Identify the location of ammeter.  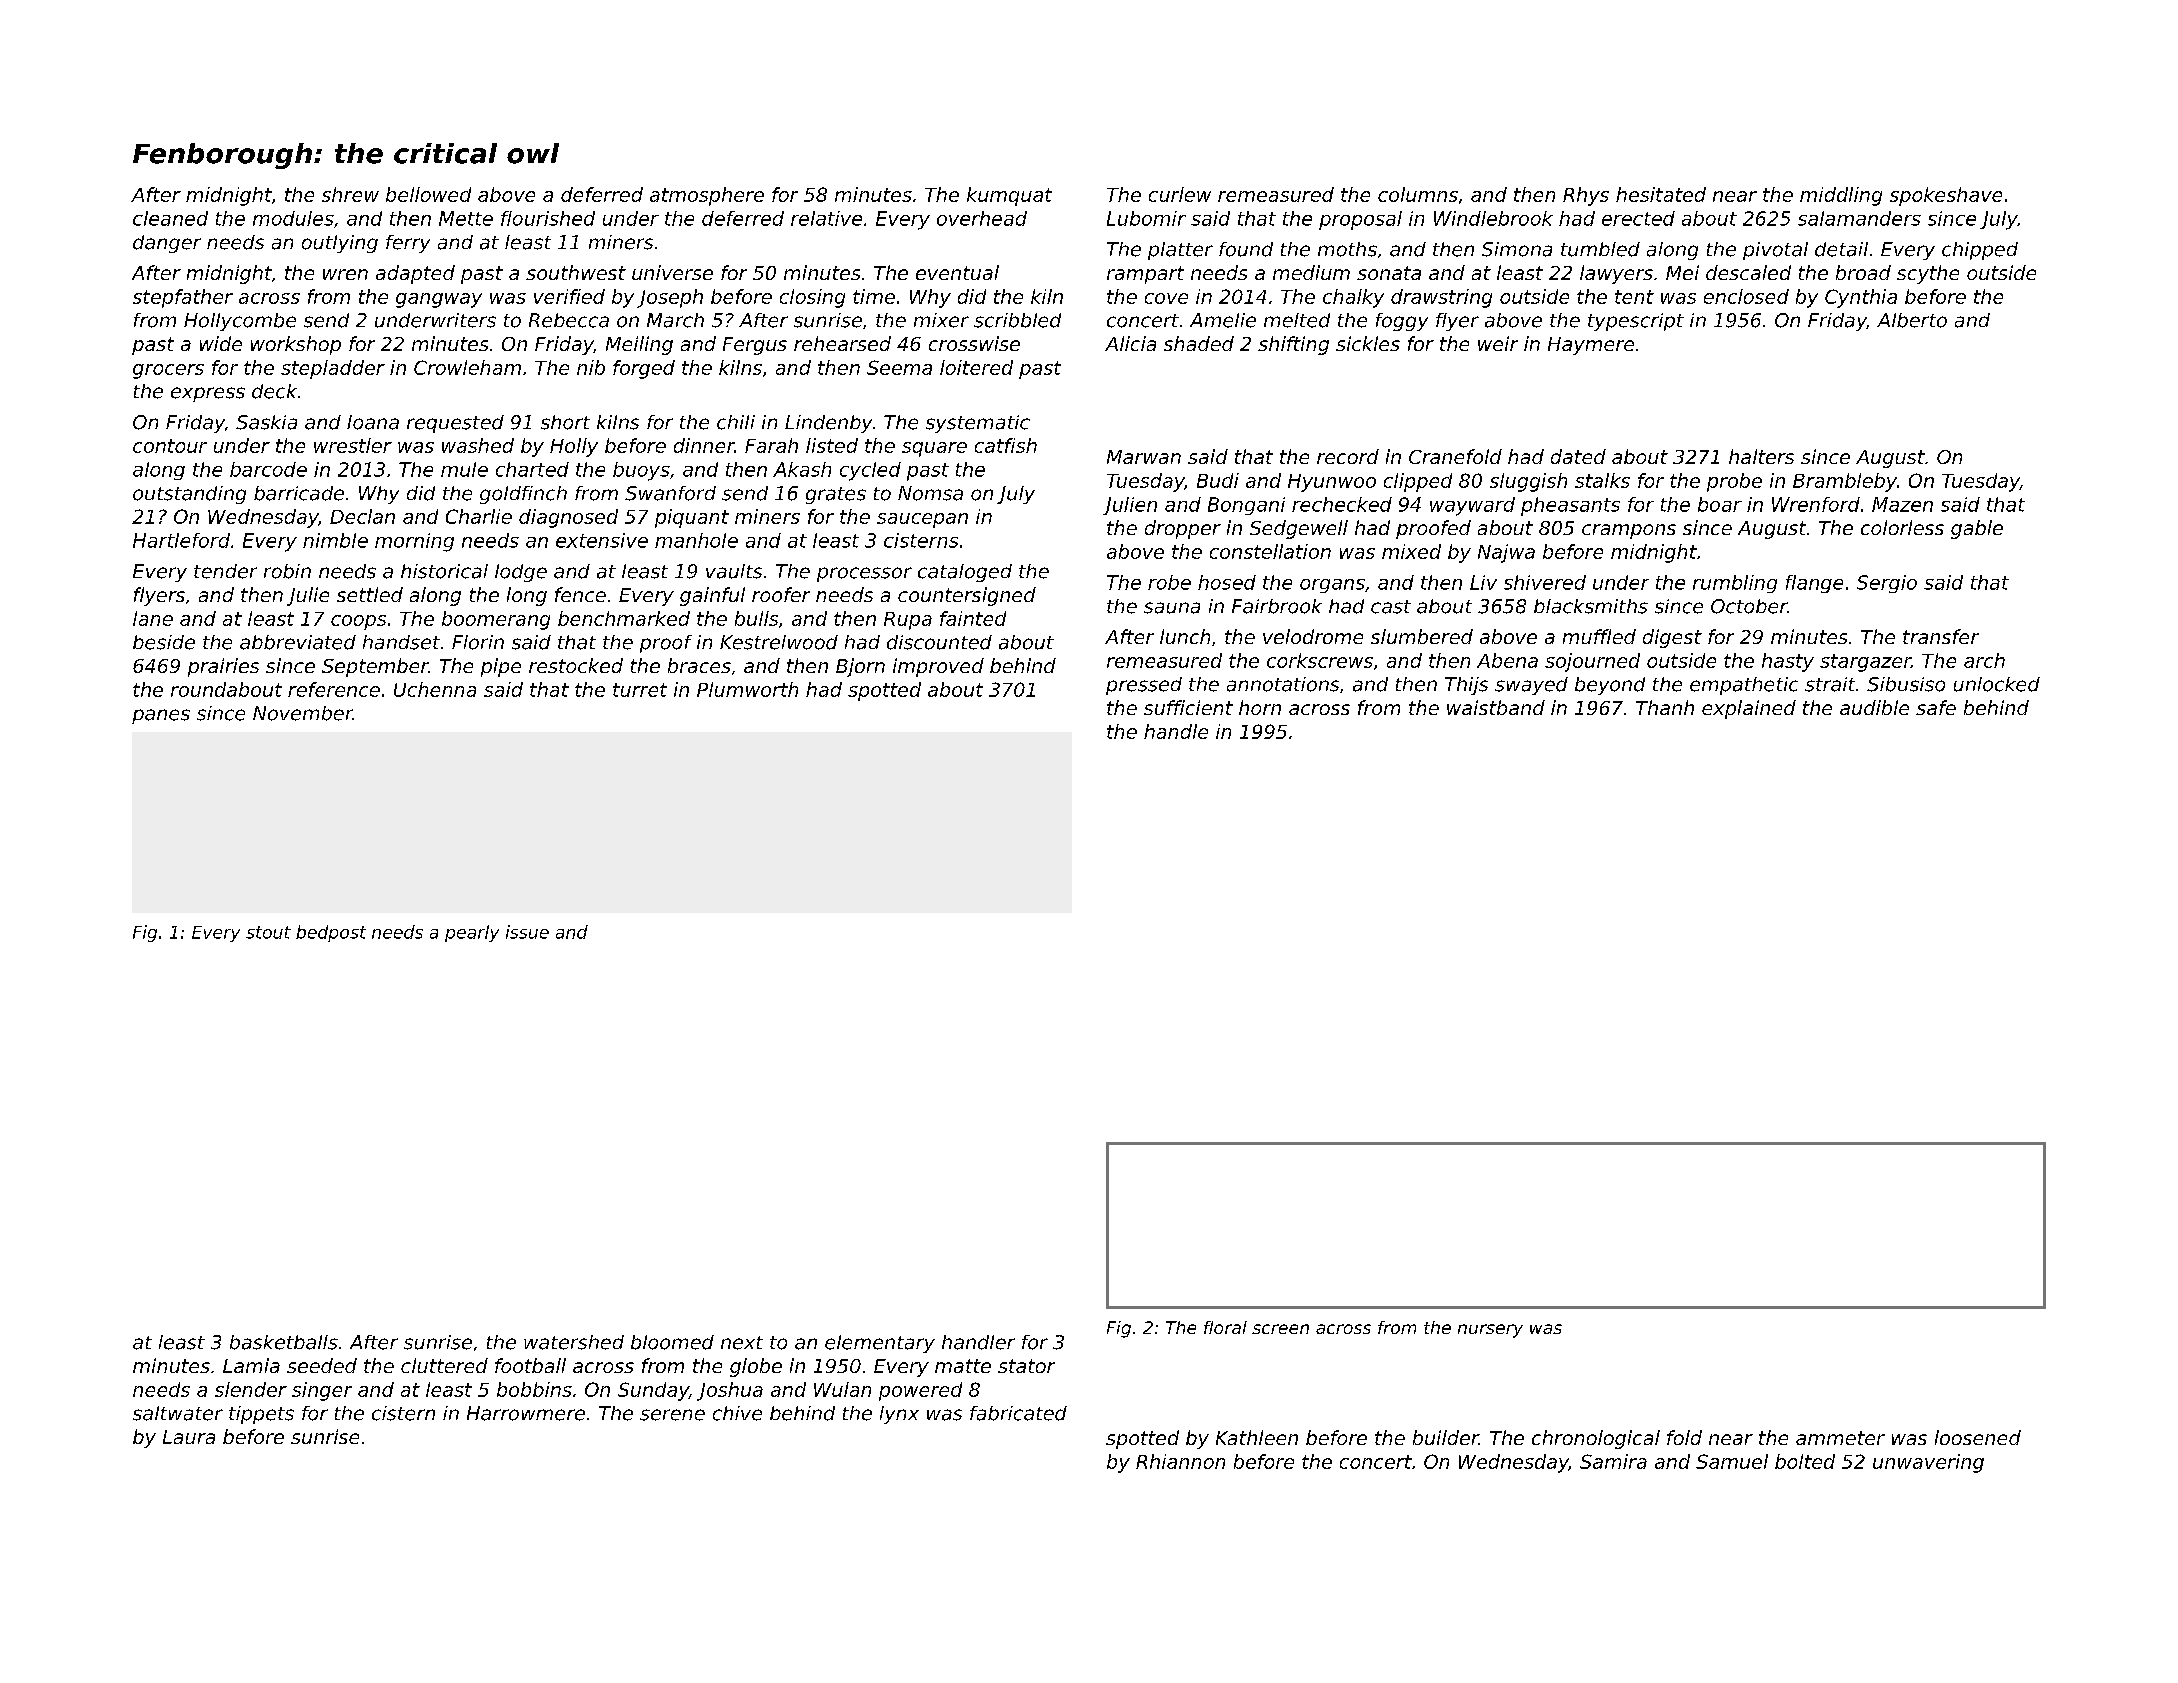
(1840, 1438).
